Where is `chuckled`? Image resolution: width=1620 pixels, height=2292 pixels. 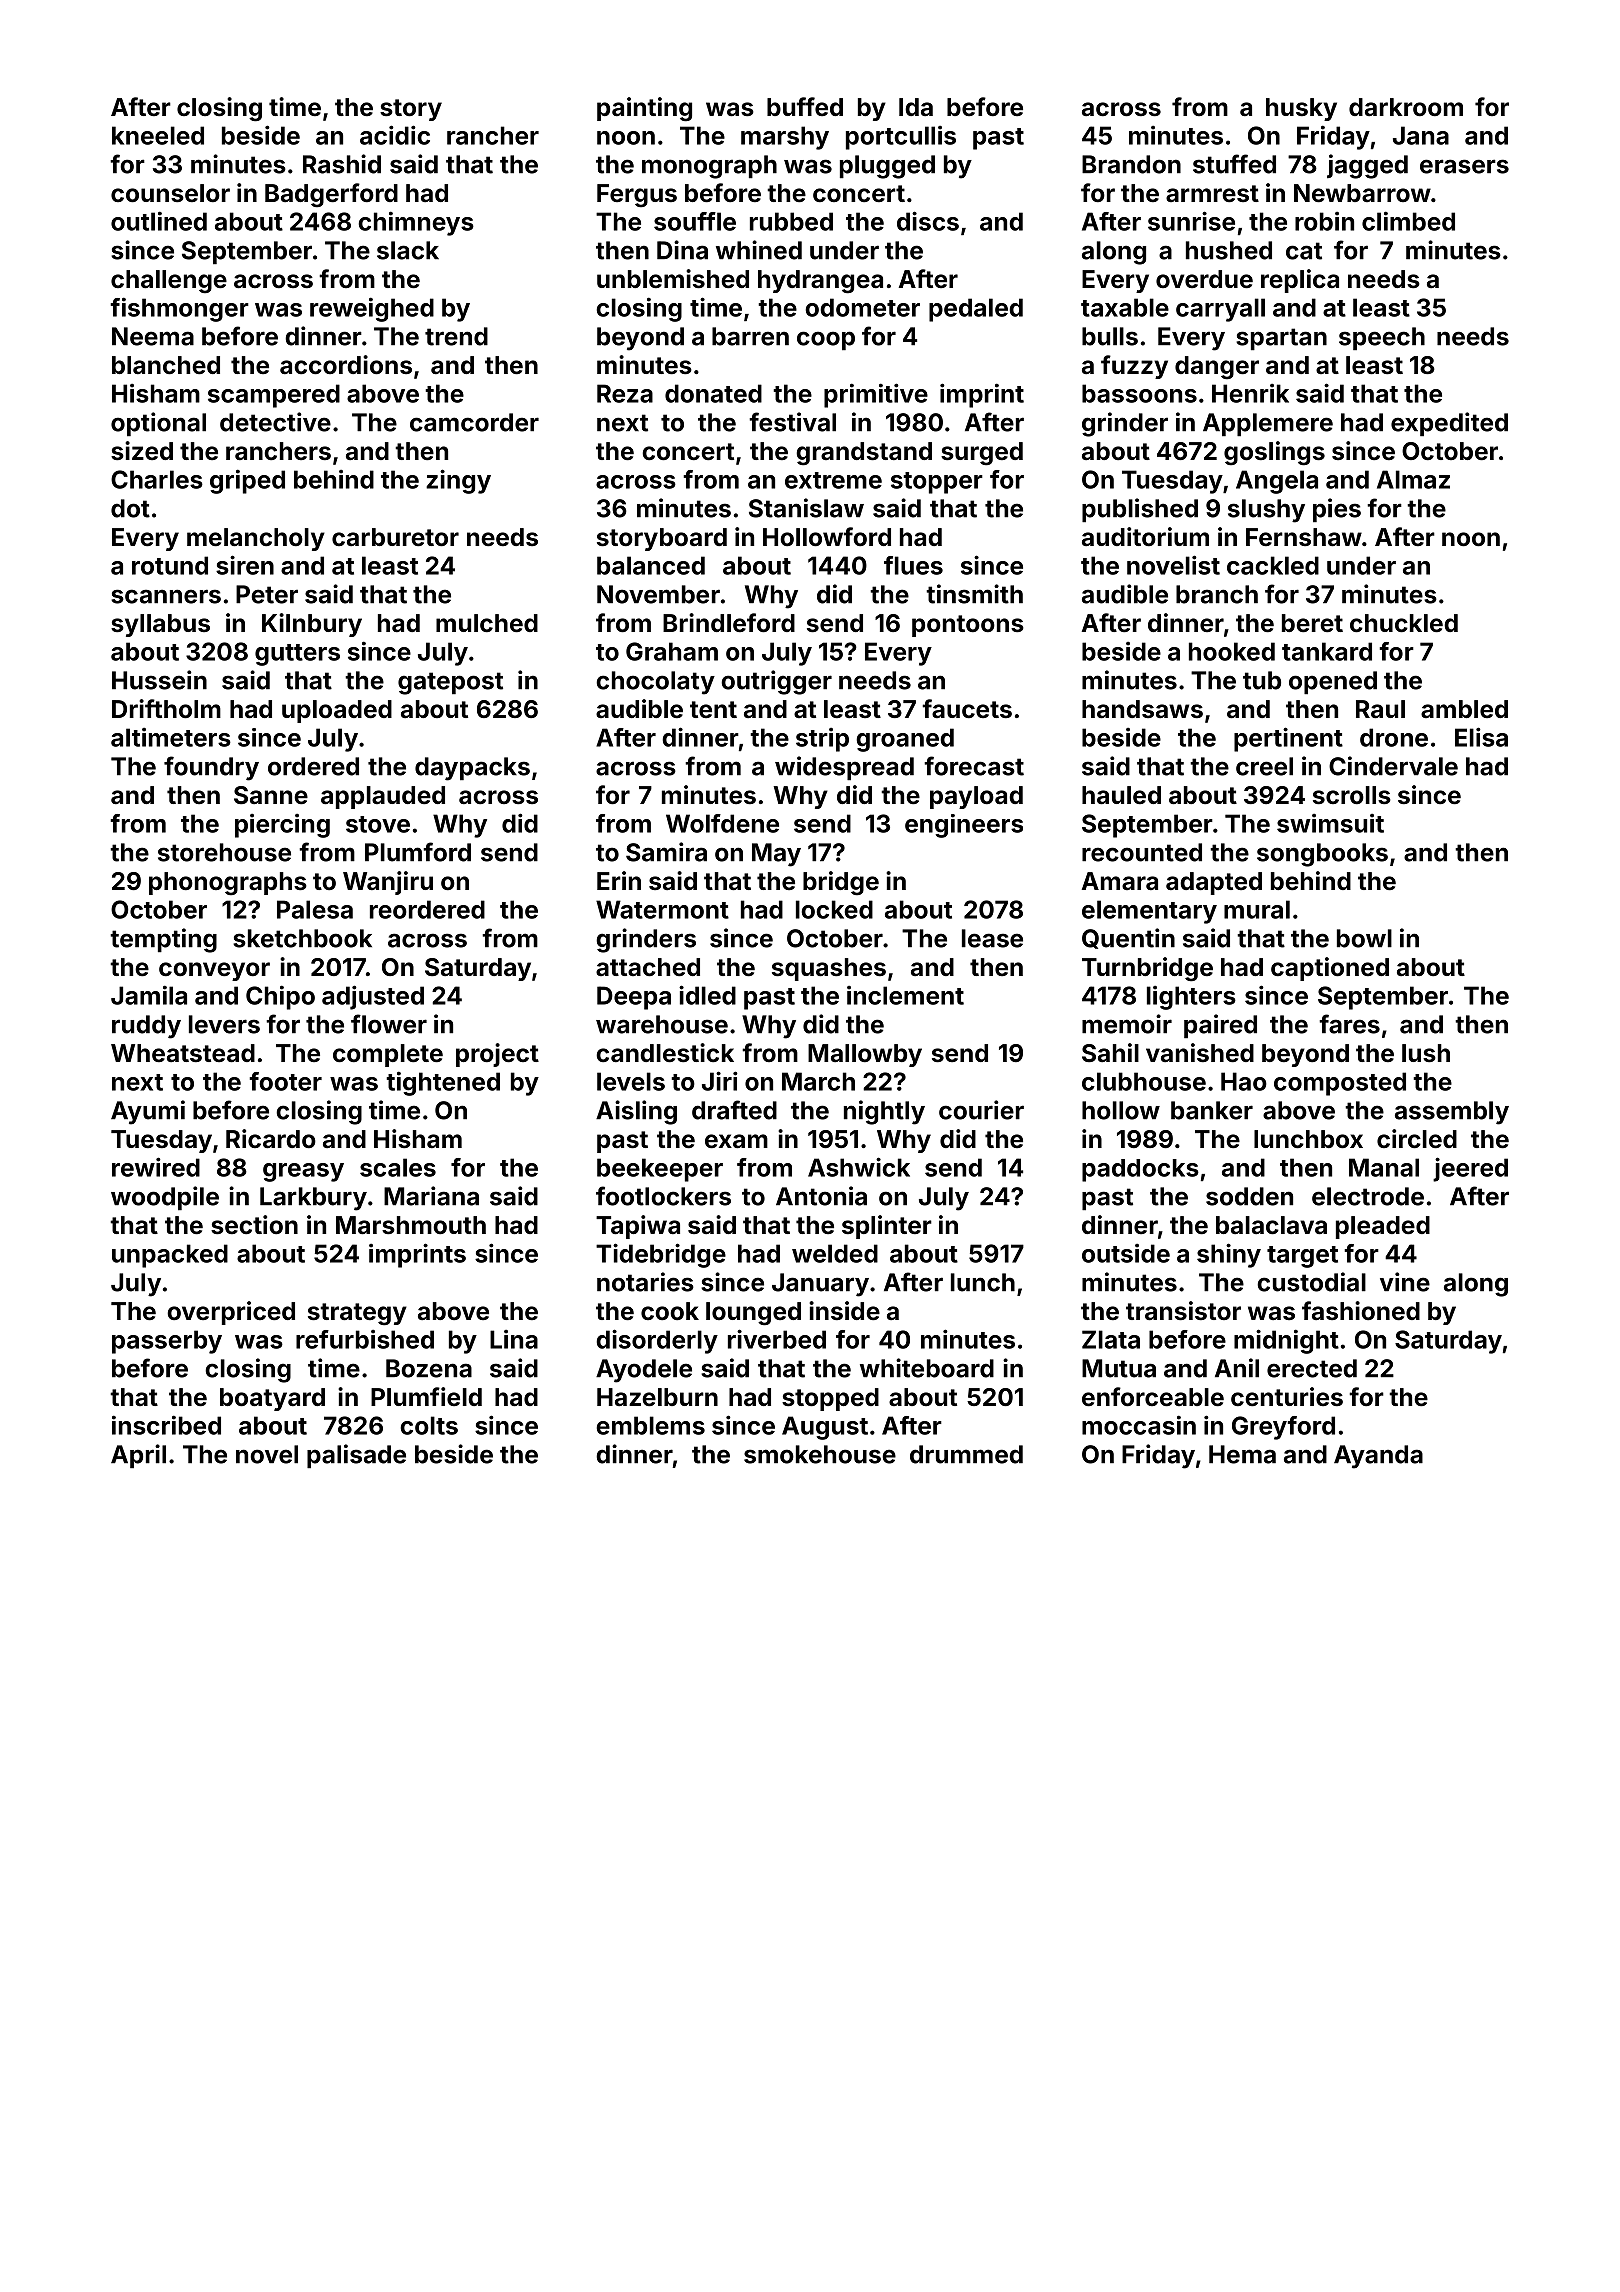
chuckled is located at coordinates (1404, 623).
